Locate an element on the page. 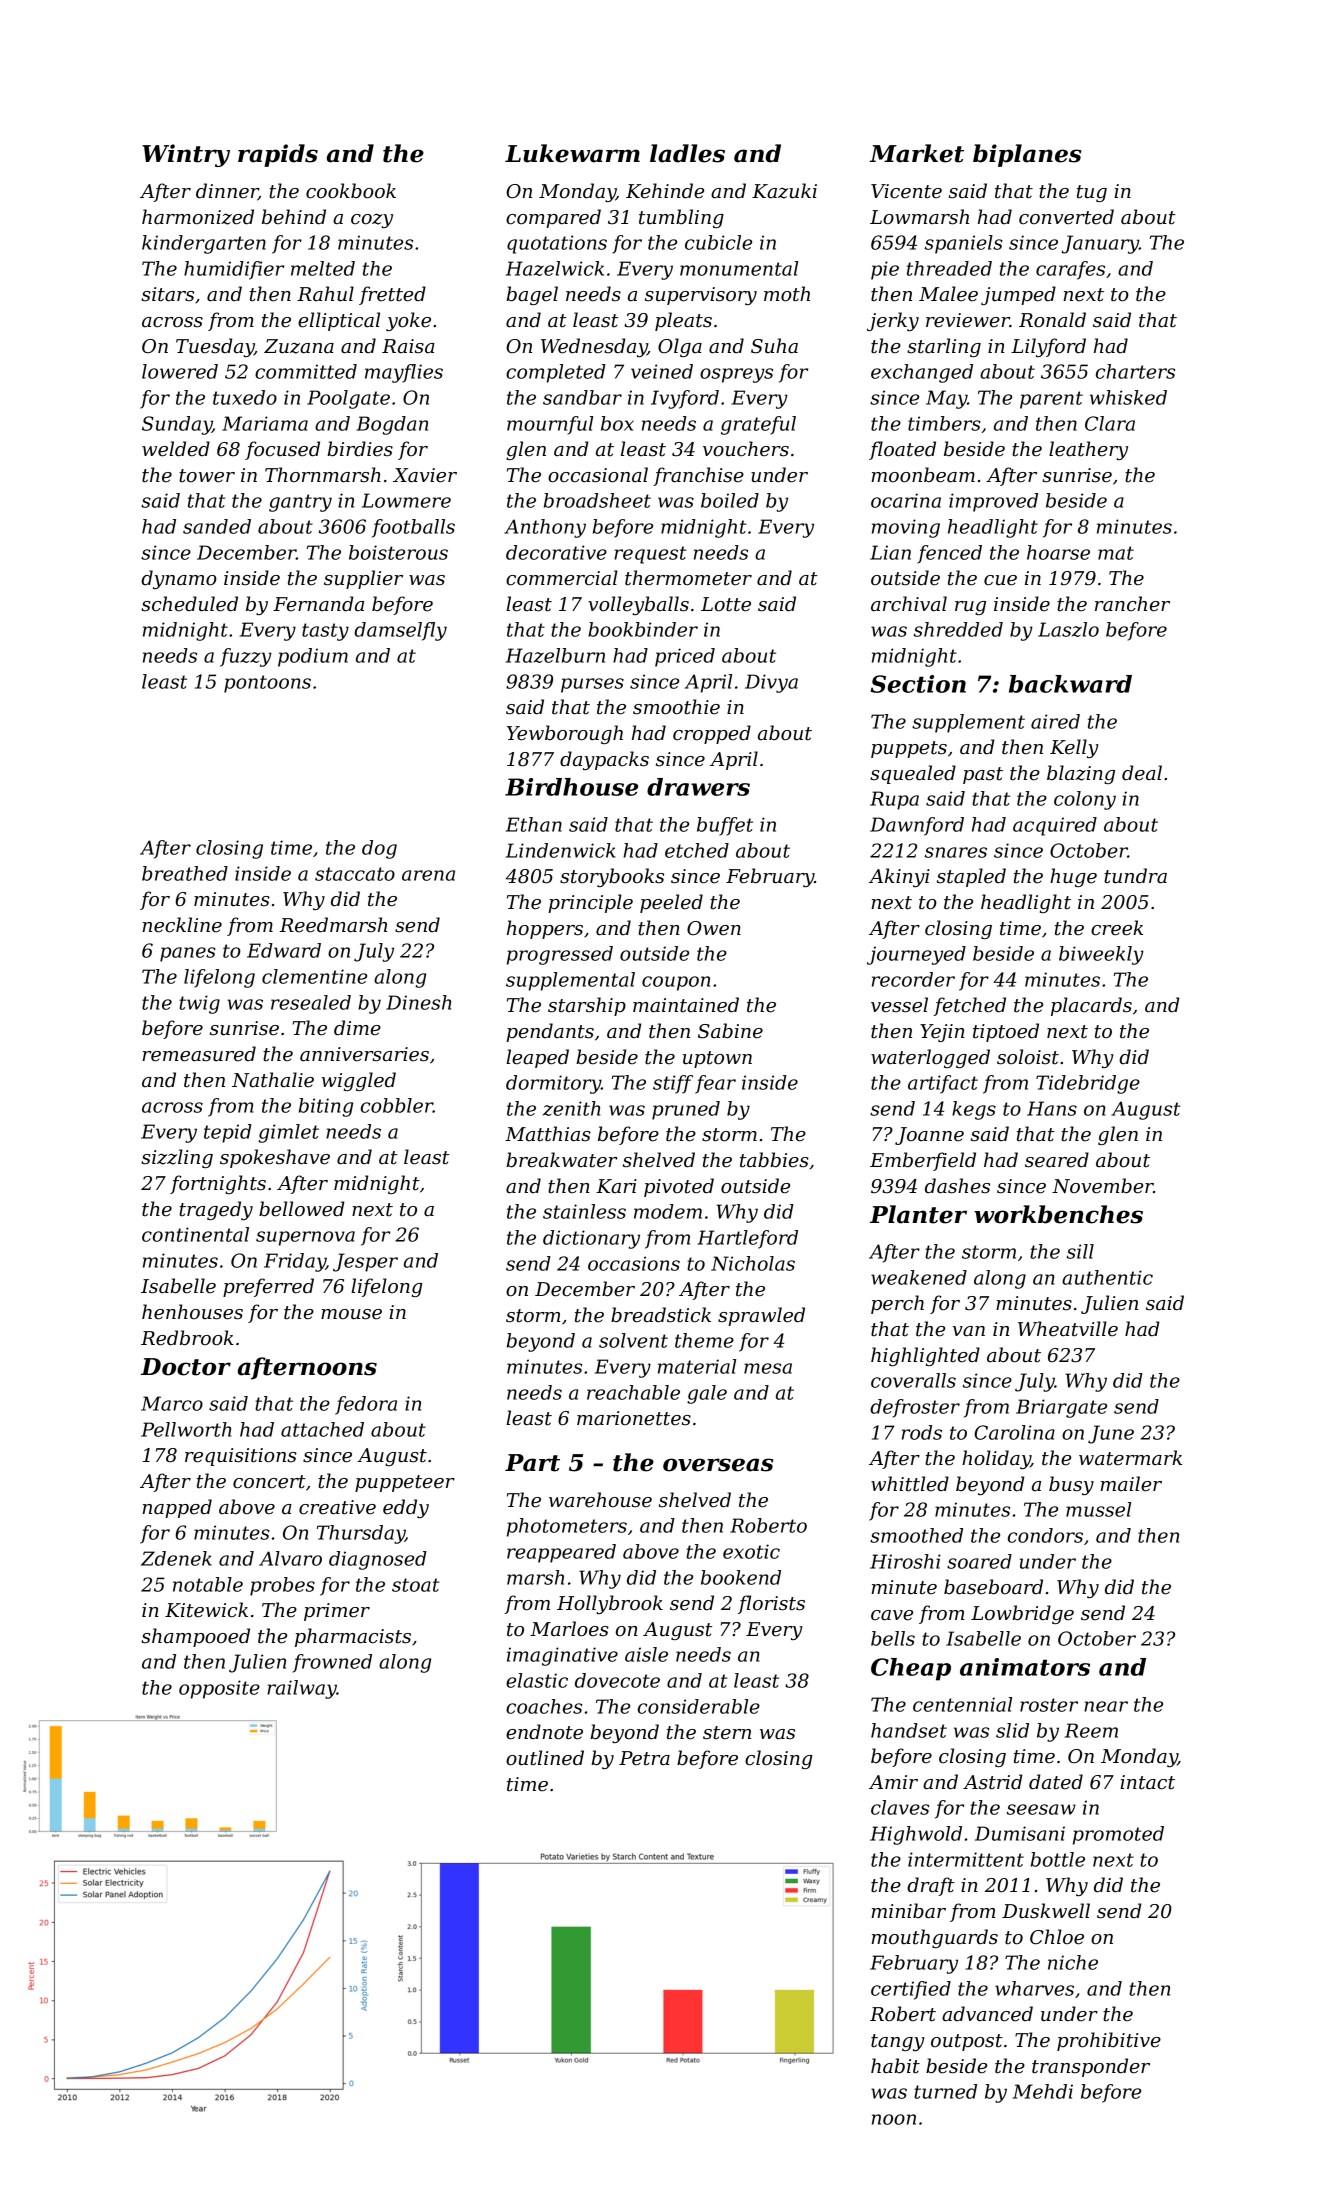  Nicholas is located at coordinates (753, 1263).
